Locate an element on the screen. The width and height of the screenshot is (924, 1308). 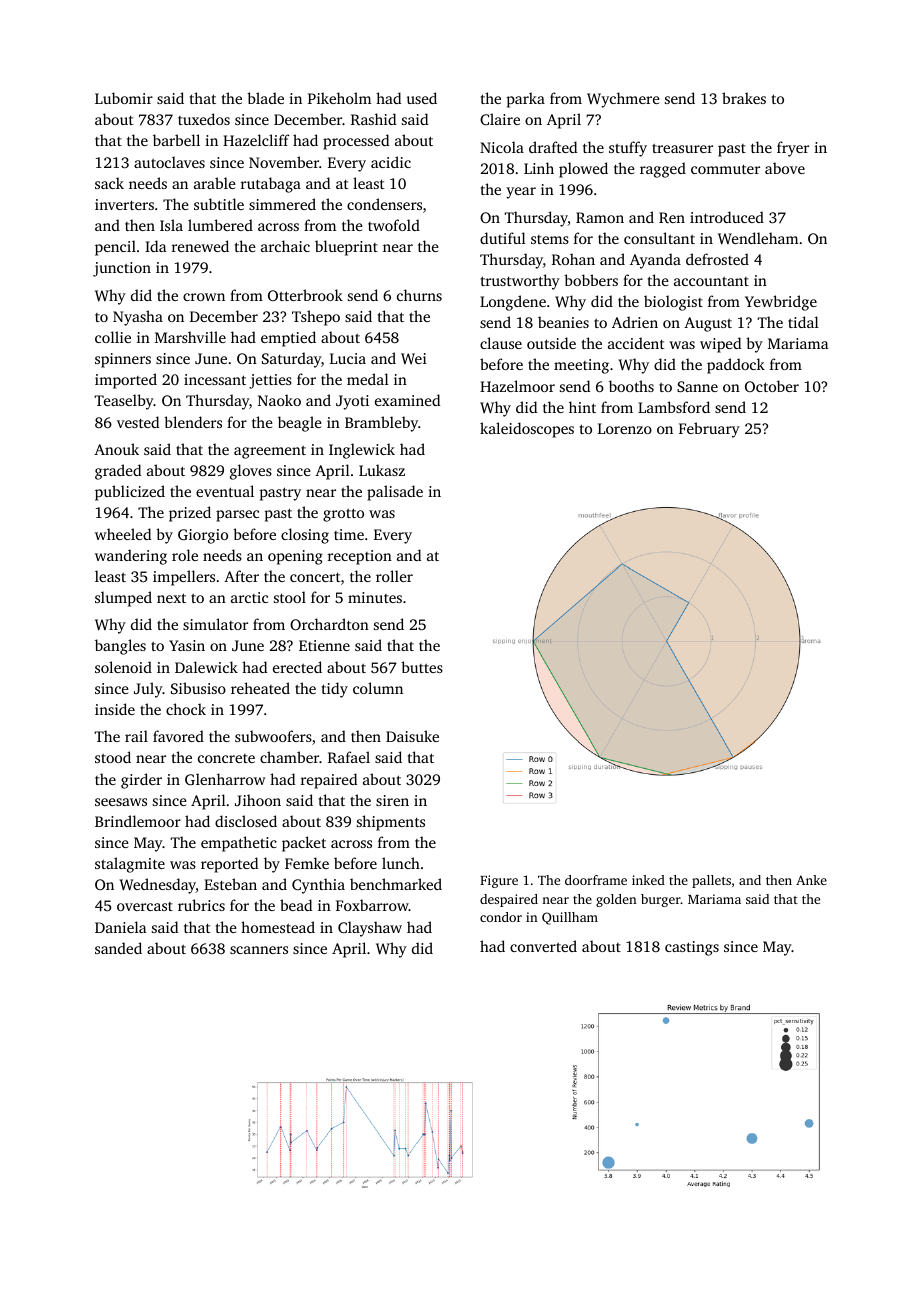
autoclaves is located at coordinates (169, 162).
